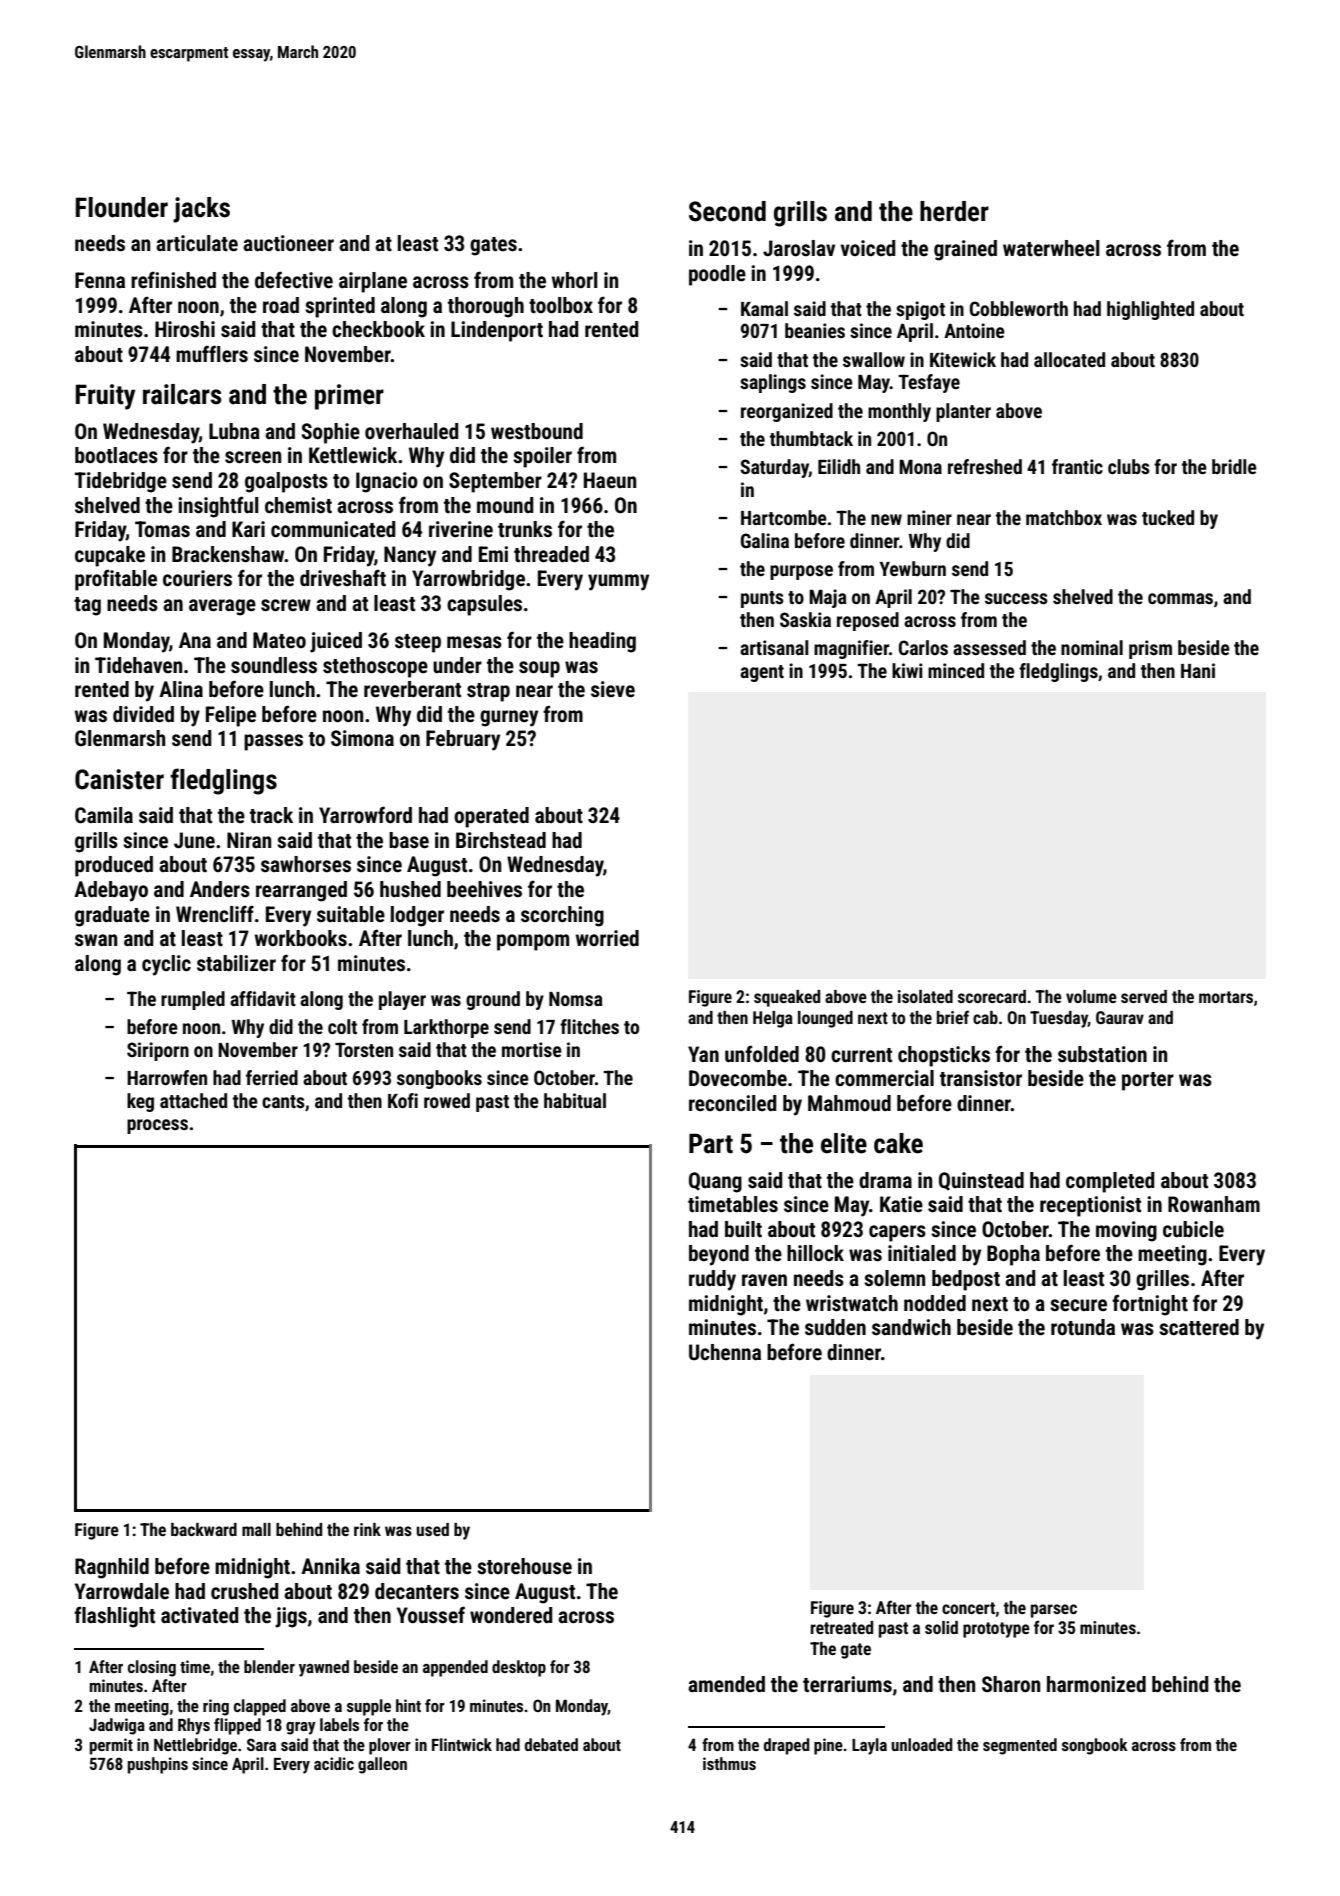  I want to click on highlighted, so click(1150, 310).
